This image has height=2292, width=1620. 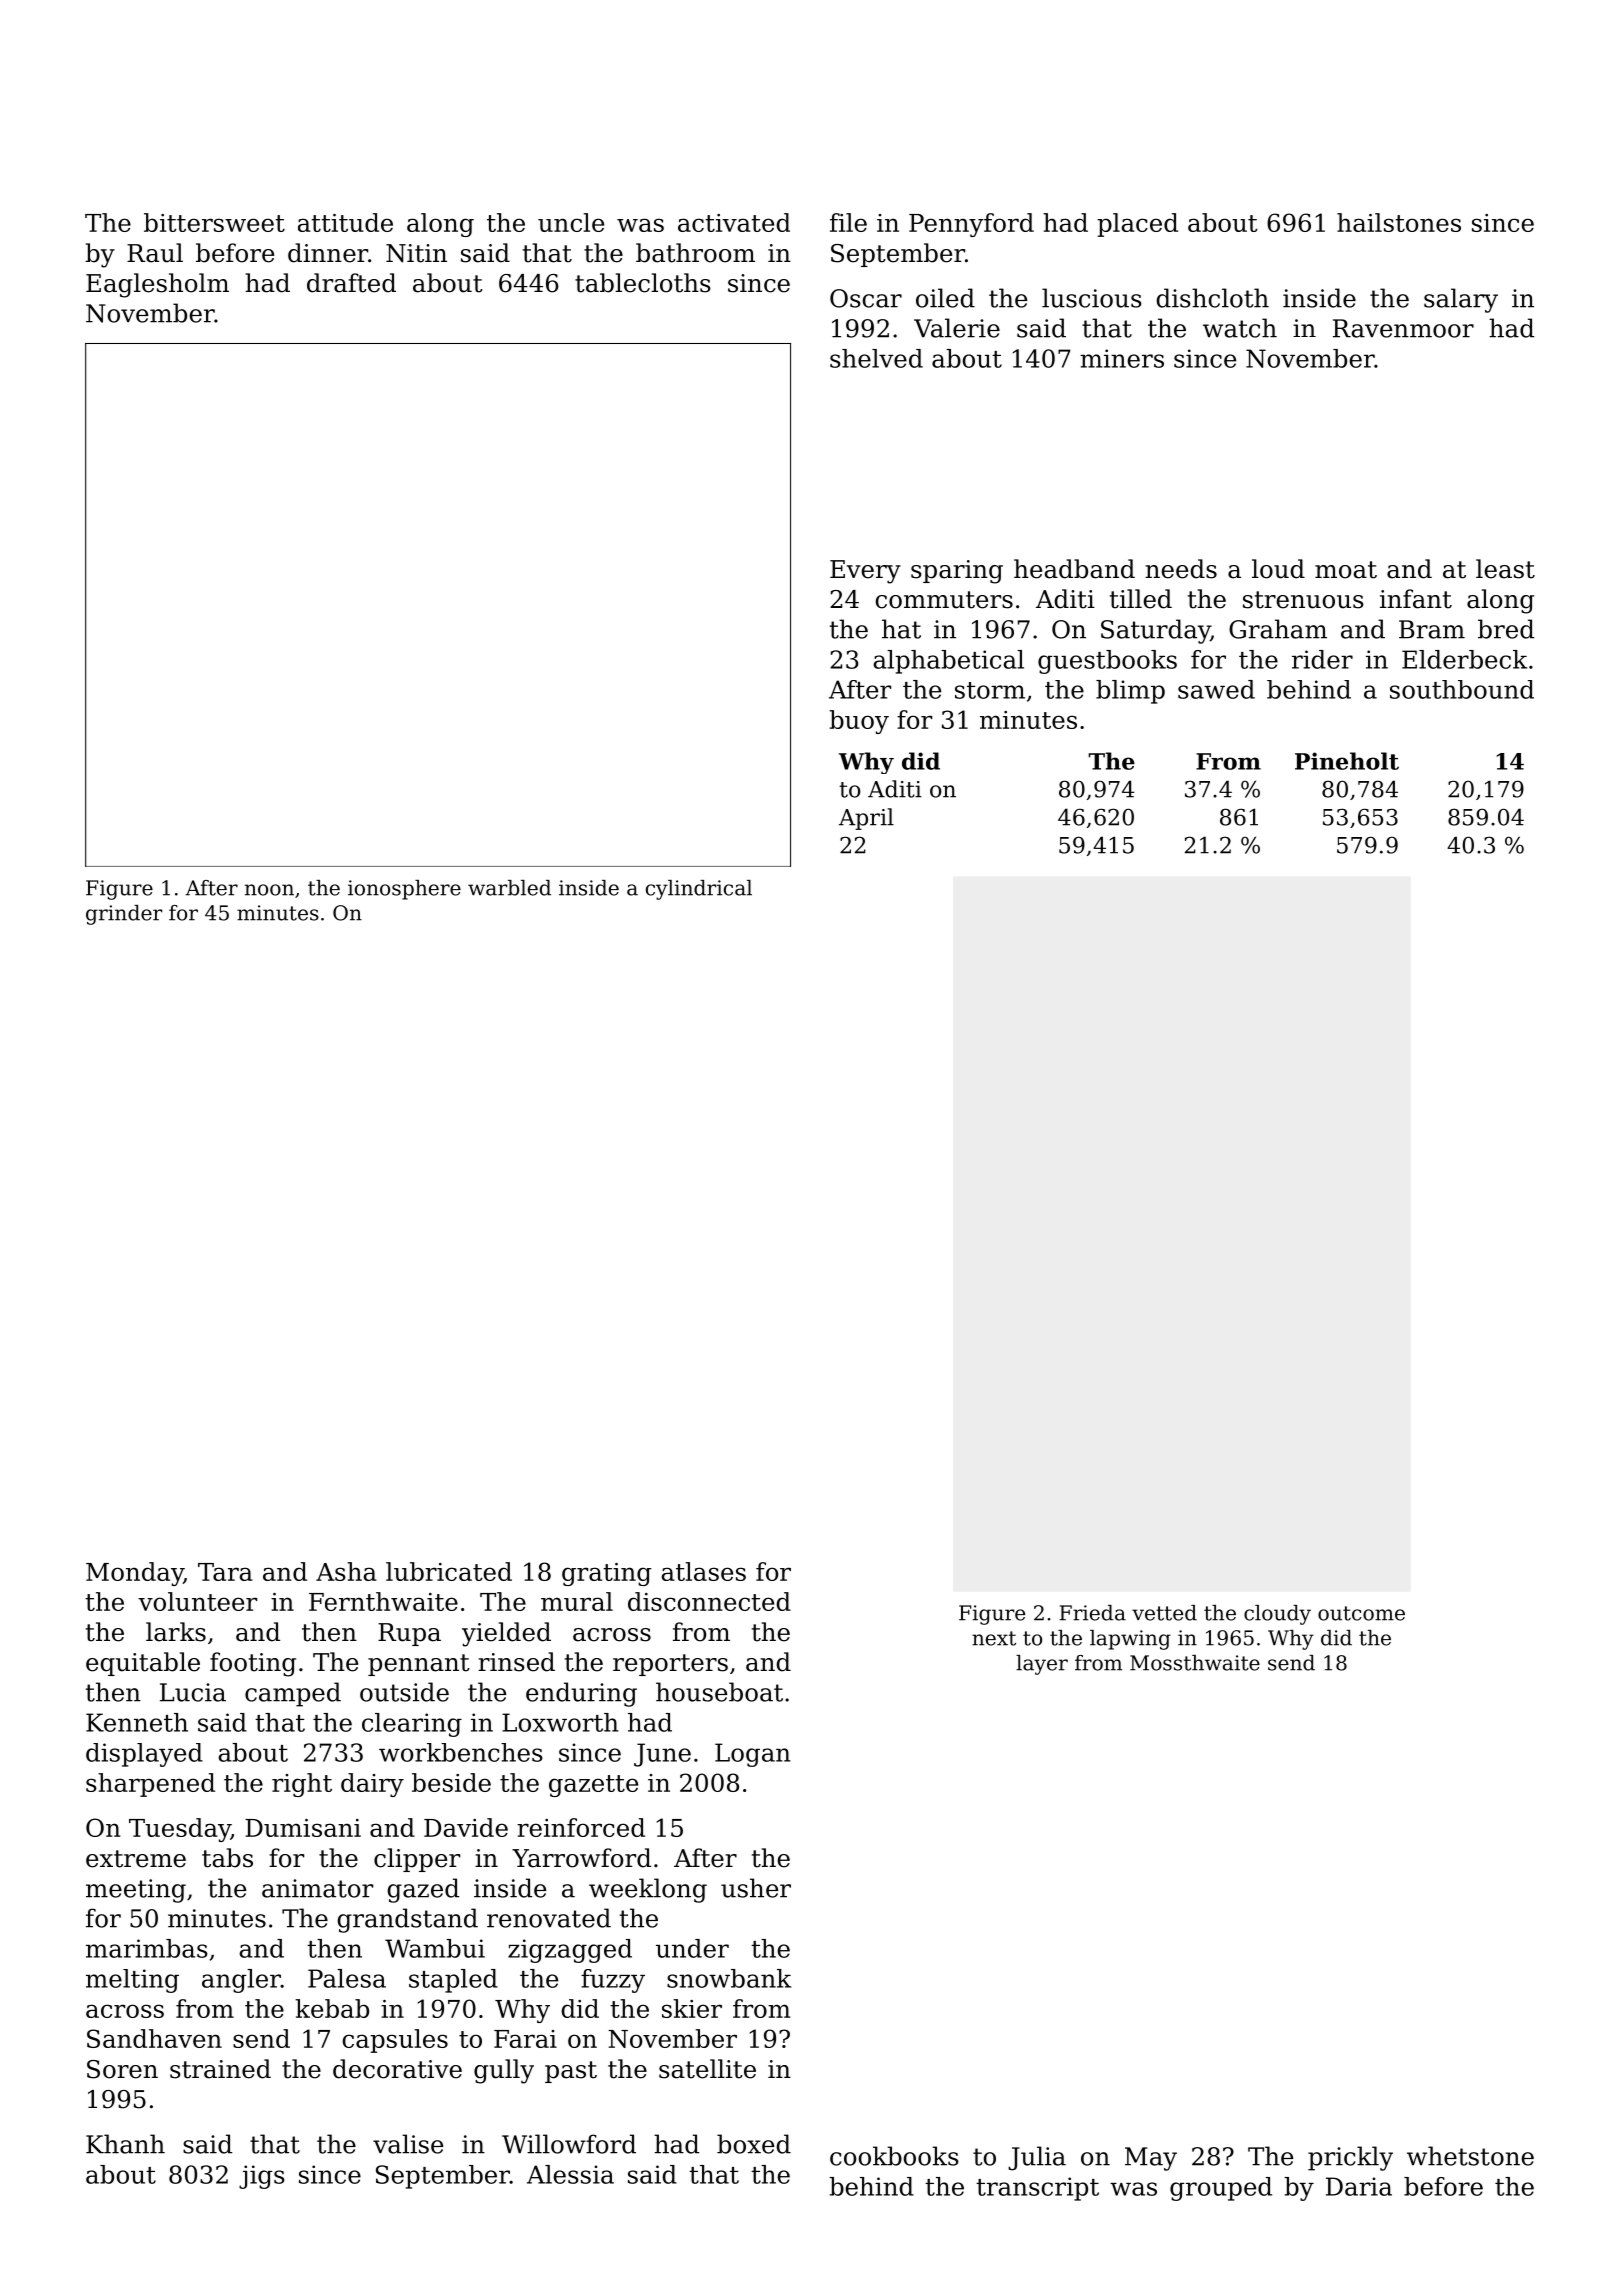 What do you see at coordinates (876, 358) in the image?
I see `shelved` at bounding box center [876, 358].
